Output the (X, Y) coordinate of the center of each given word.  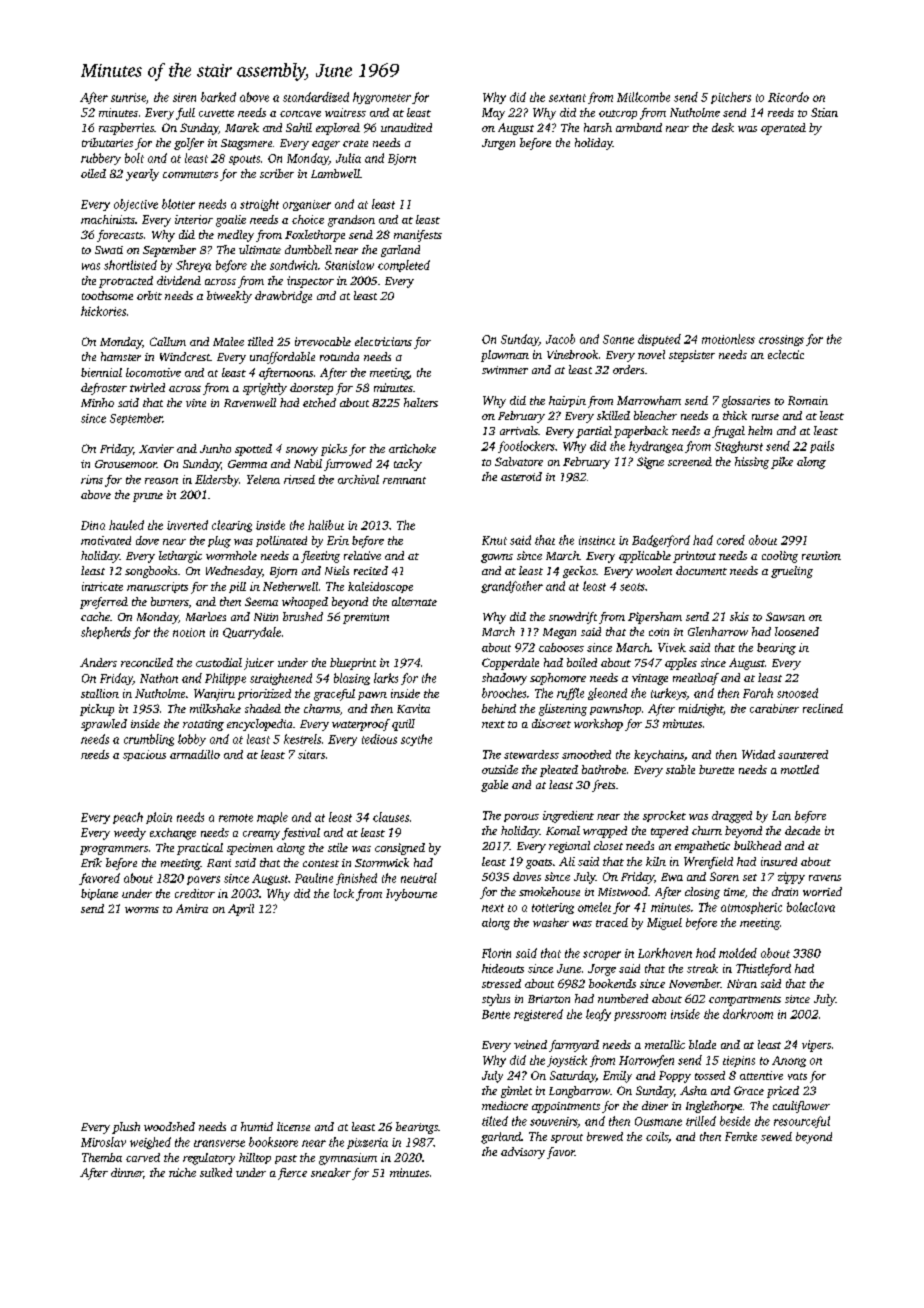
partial (594, 432)
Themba (102, 1157)
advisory (523, 1153)
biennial (101, 372)
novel (651, 354)
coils (657, 1136)
